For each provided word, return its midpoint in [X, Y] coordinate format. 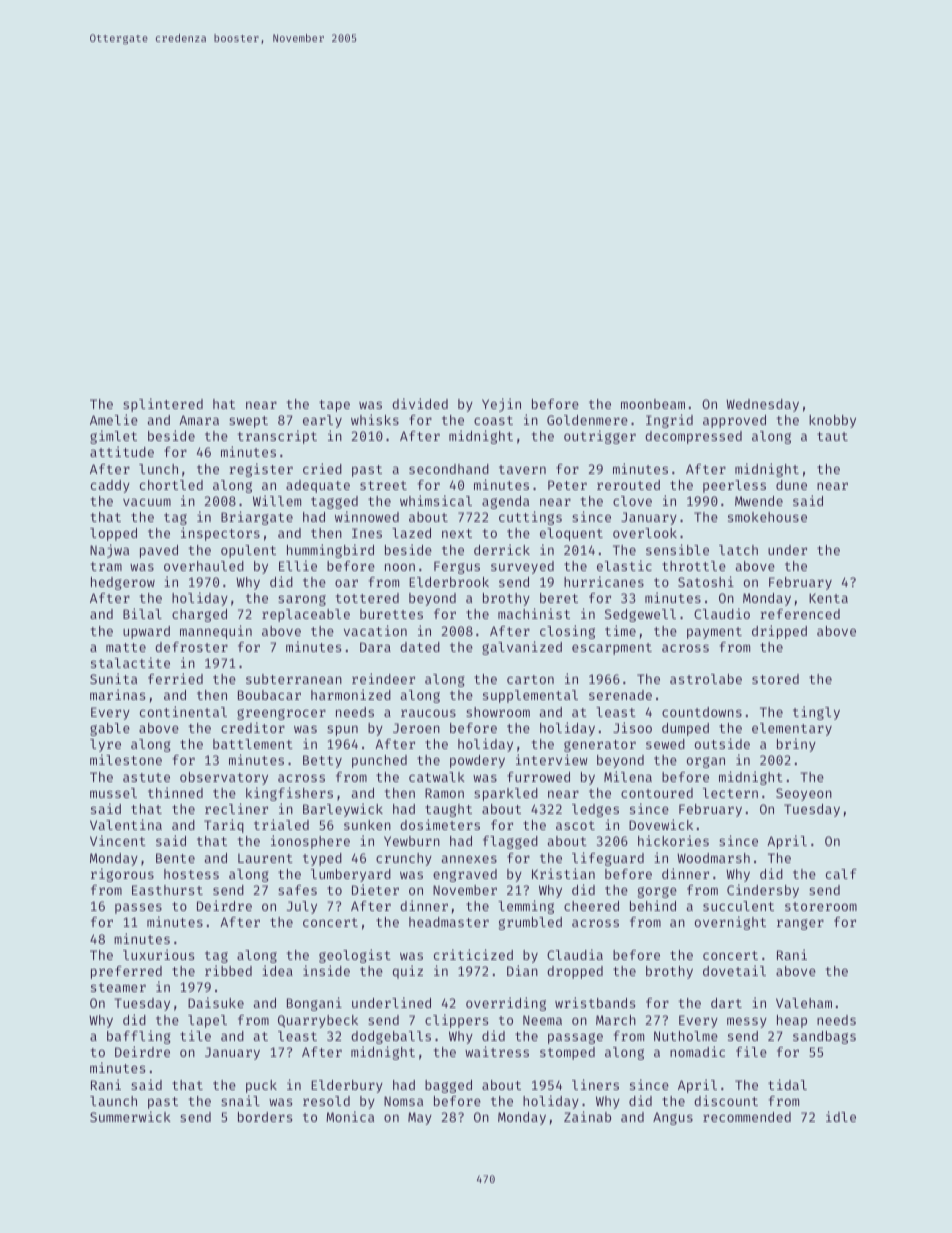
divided [420, 403]
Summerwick [130, 1116]
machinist [534, 613]
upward [146, 632]
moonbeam [653, 404]
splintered [163, 405]
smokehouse [767, 517]
